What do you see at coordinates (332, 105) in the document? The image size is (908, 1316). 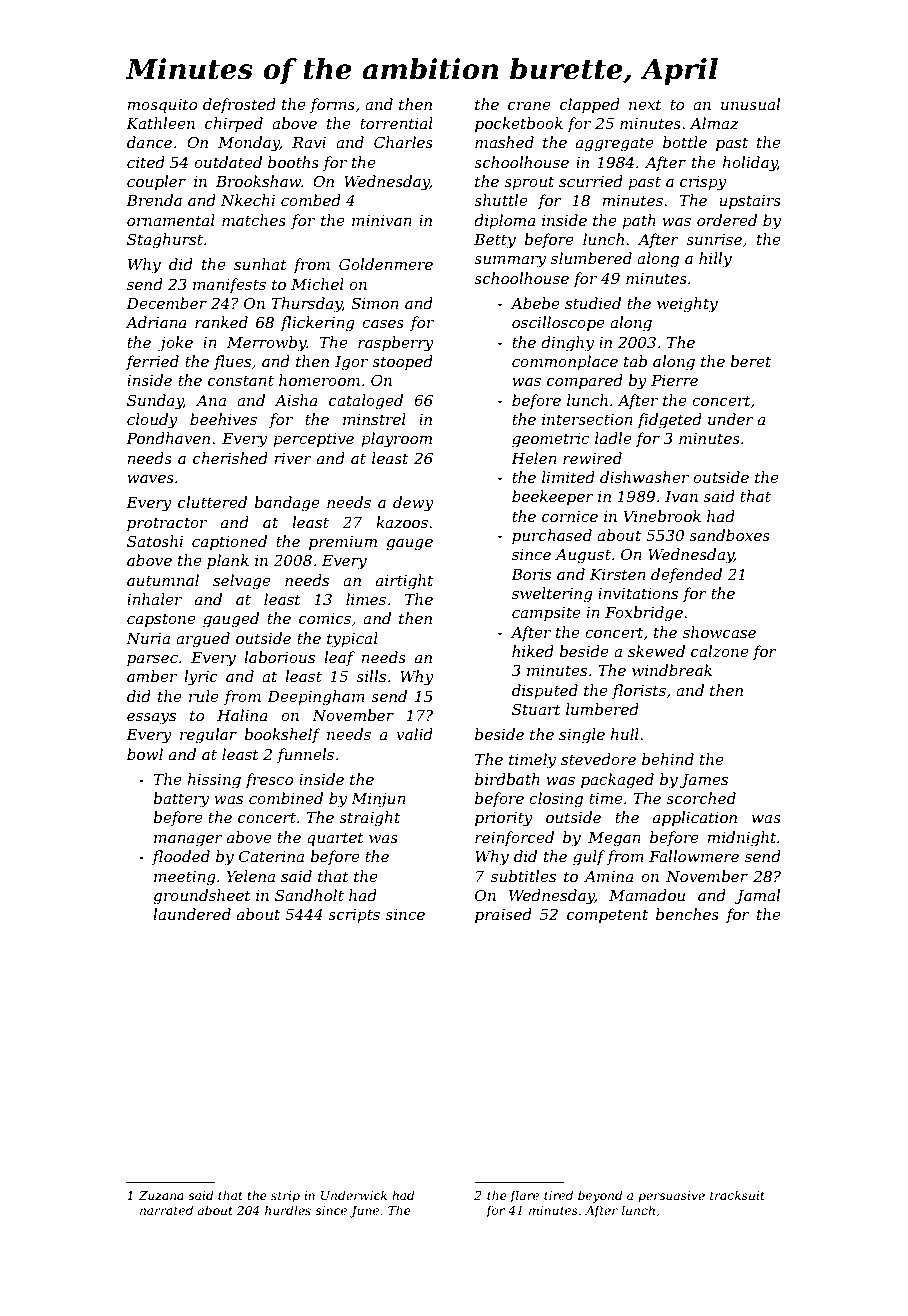 I see `forms` at bounding box center [332, 105].
